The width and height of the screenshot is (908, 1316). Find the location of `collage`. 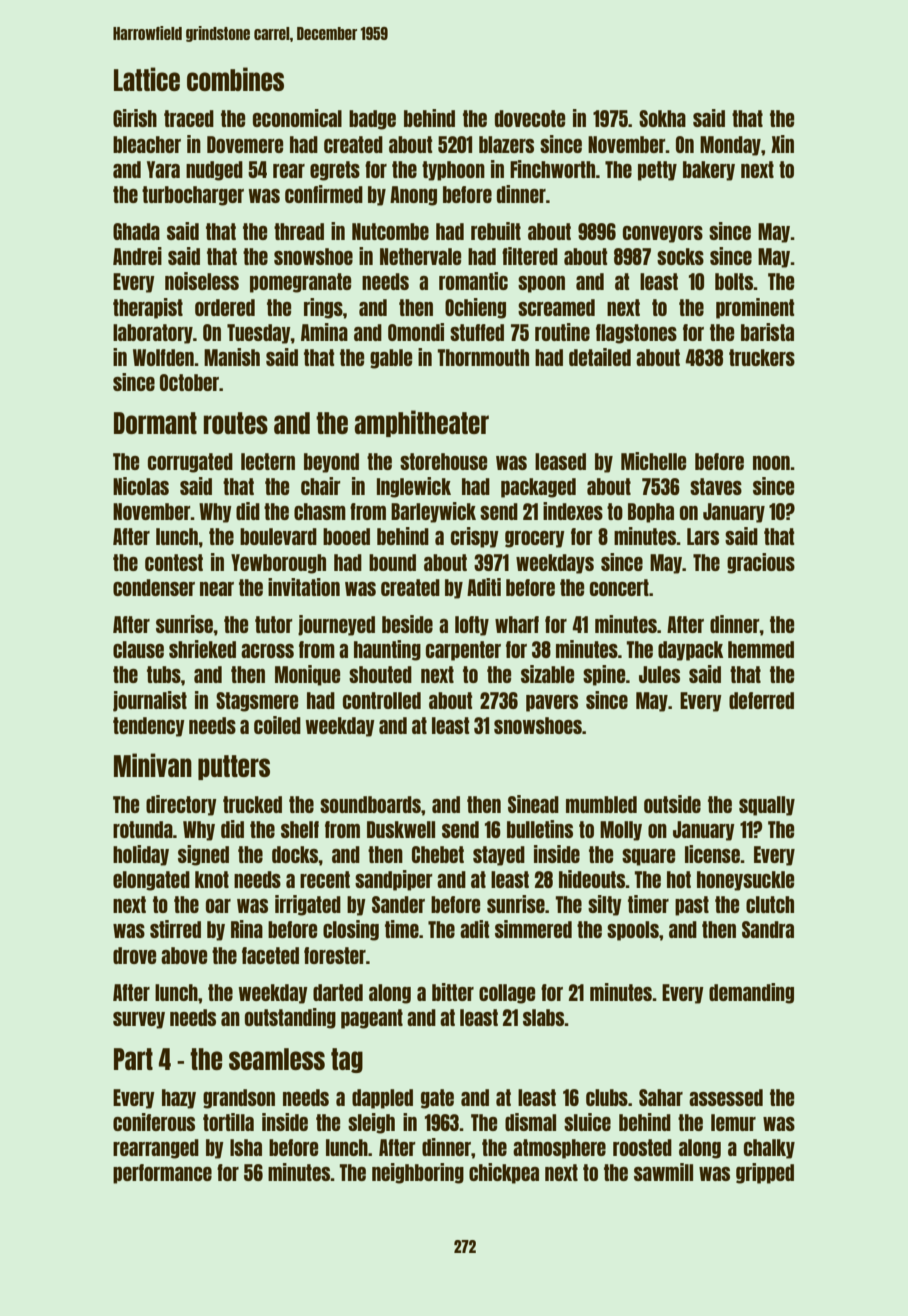

collage is located at coordinates (507, 994).
